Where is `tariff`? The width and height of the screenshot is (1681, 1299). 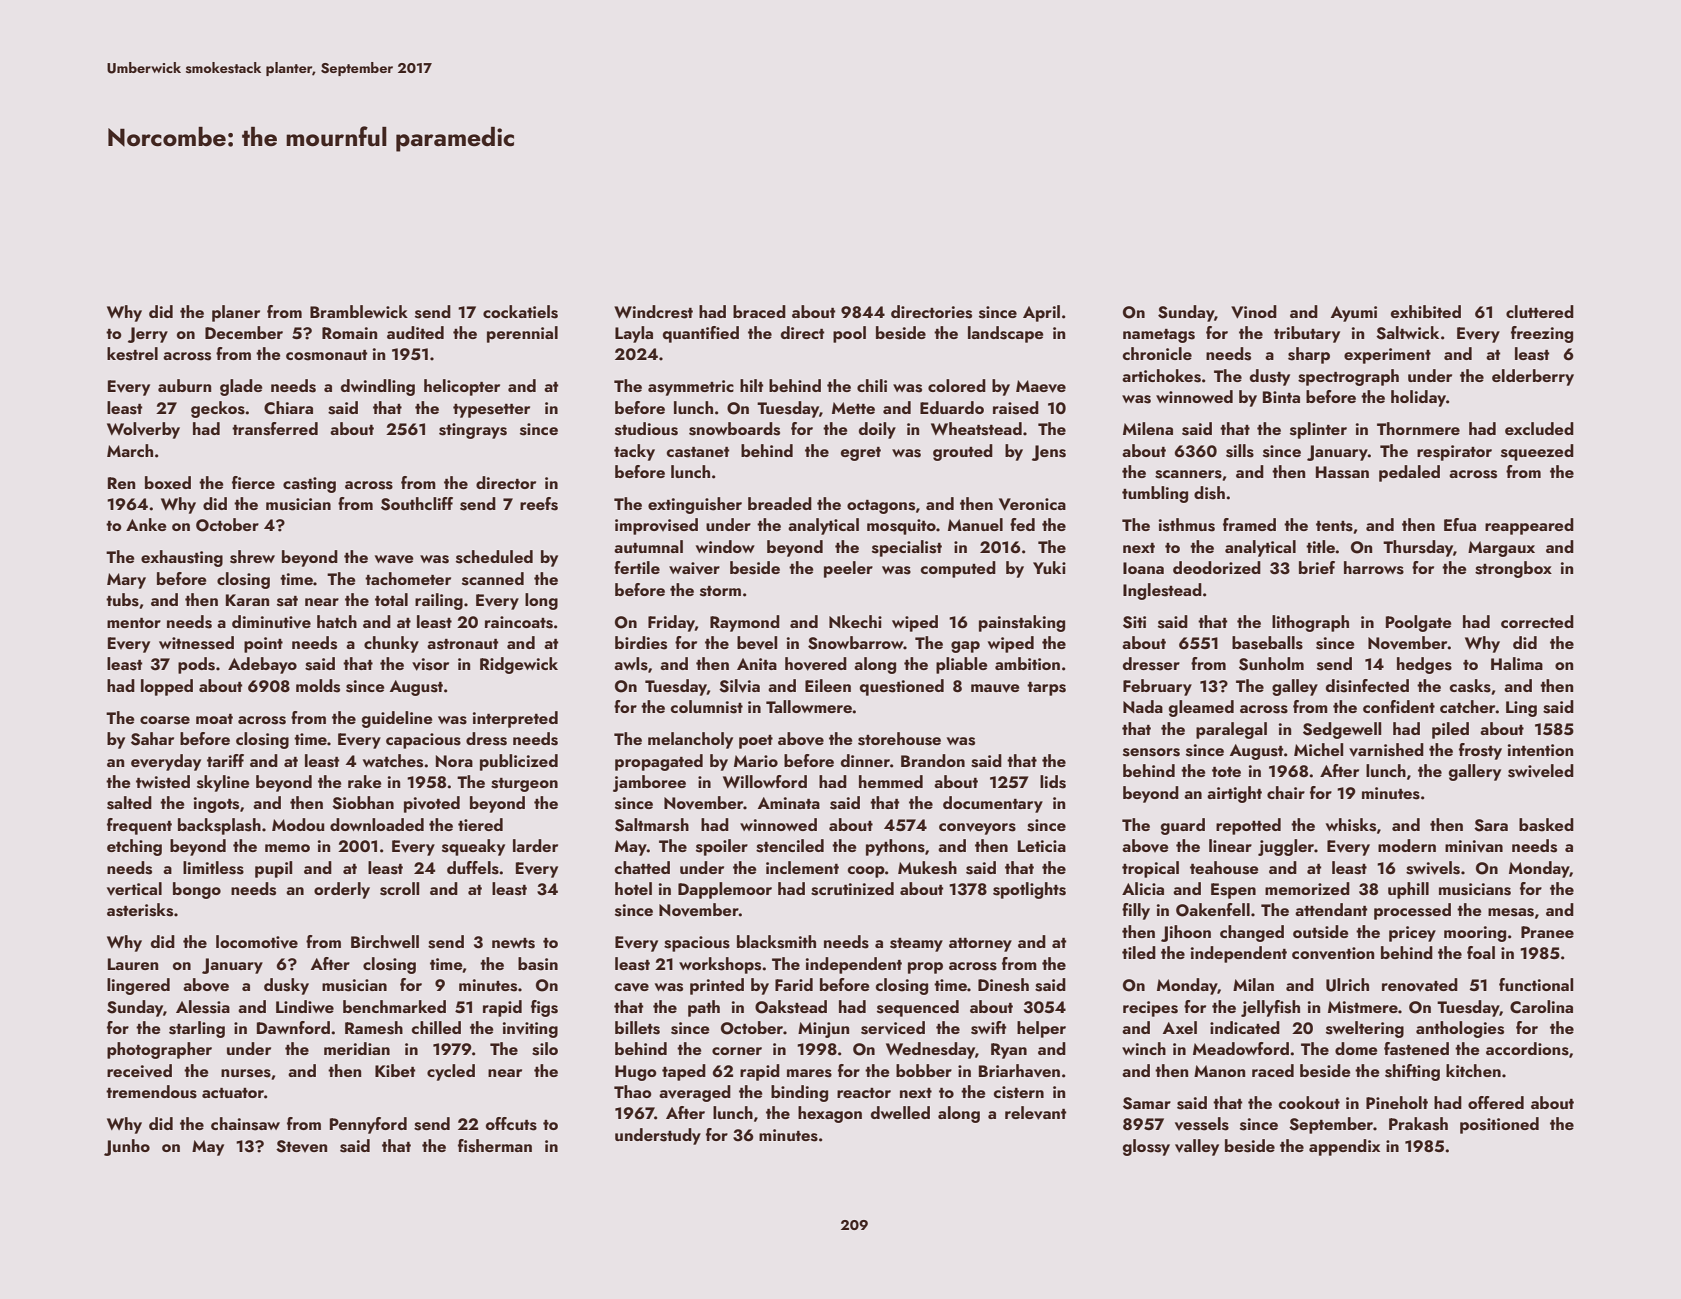 tariff is located at coordinates (225, 760).
